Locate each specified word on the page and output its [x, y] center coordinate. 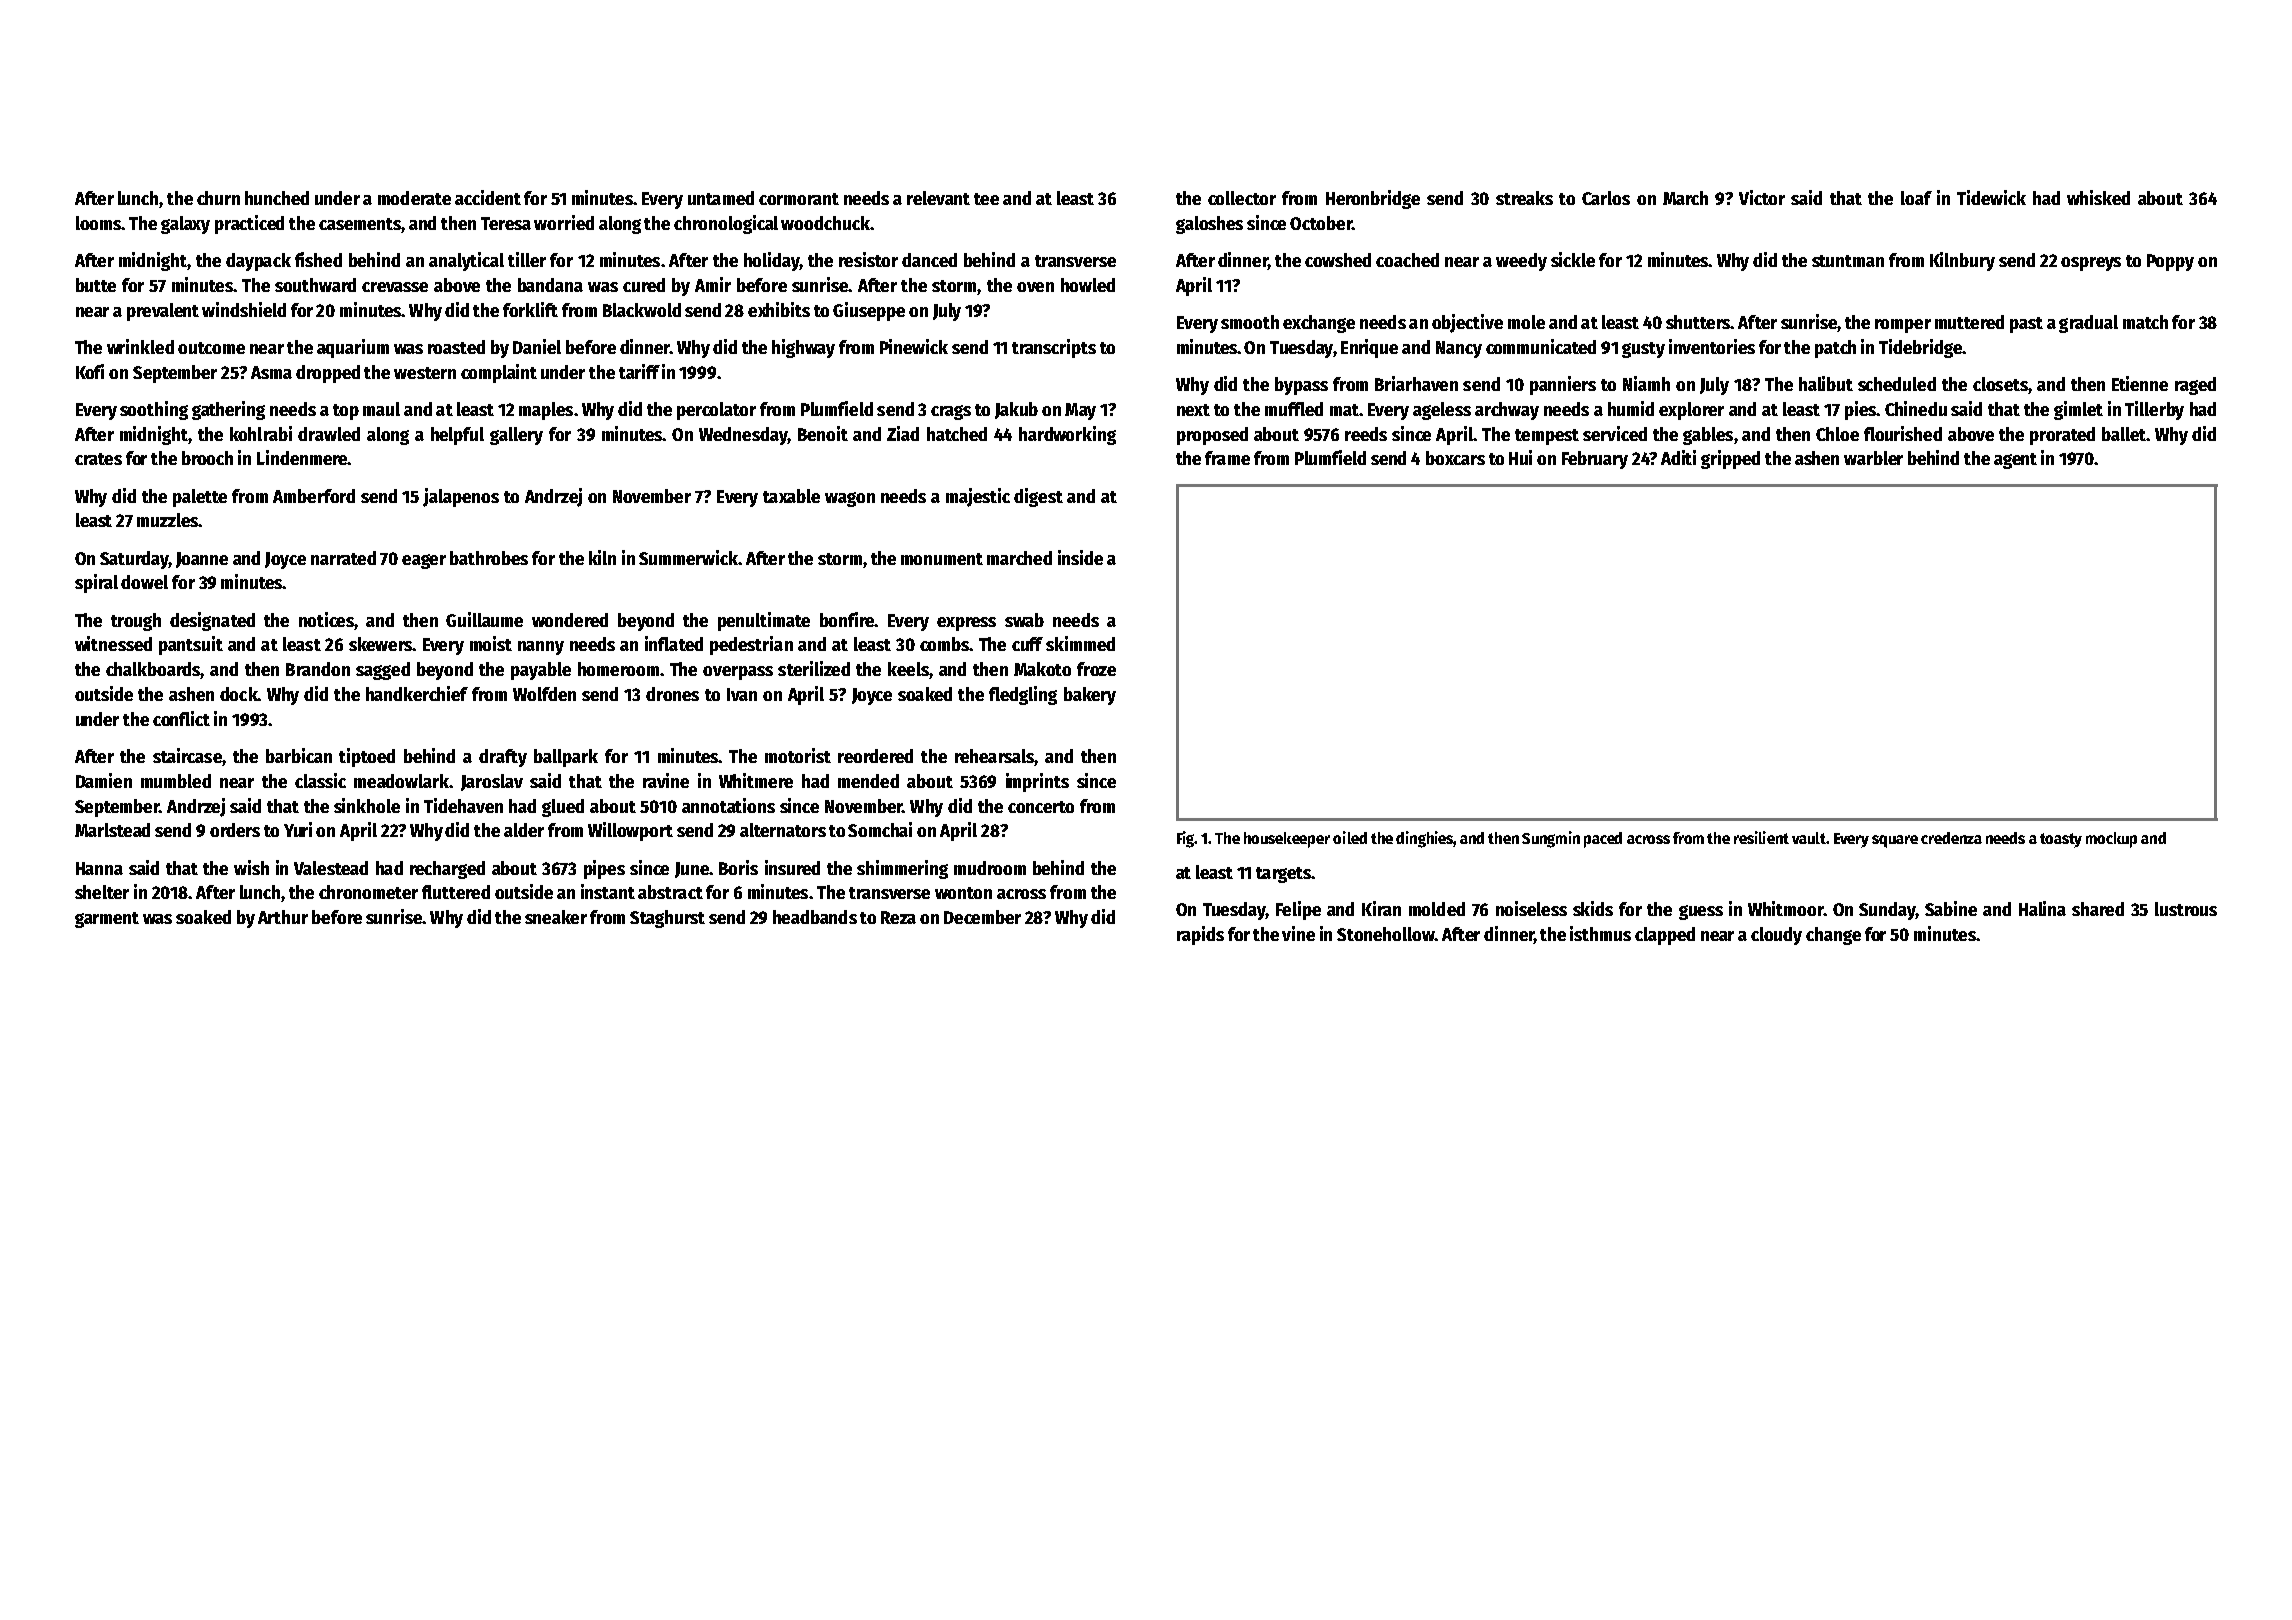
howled [1088, 285]
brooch [207, 458]
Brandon [318, 669]
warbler [1873, 458]
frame [1227, 458]
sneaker [556, 917]
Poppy [2170, 262]
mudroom [990, 868]
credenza [1951, 838]
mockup [2111, 840]
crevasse [395, 287]
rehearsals [994, 756]
